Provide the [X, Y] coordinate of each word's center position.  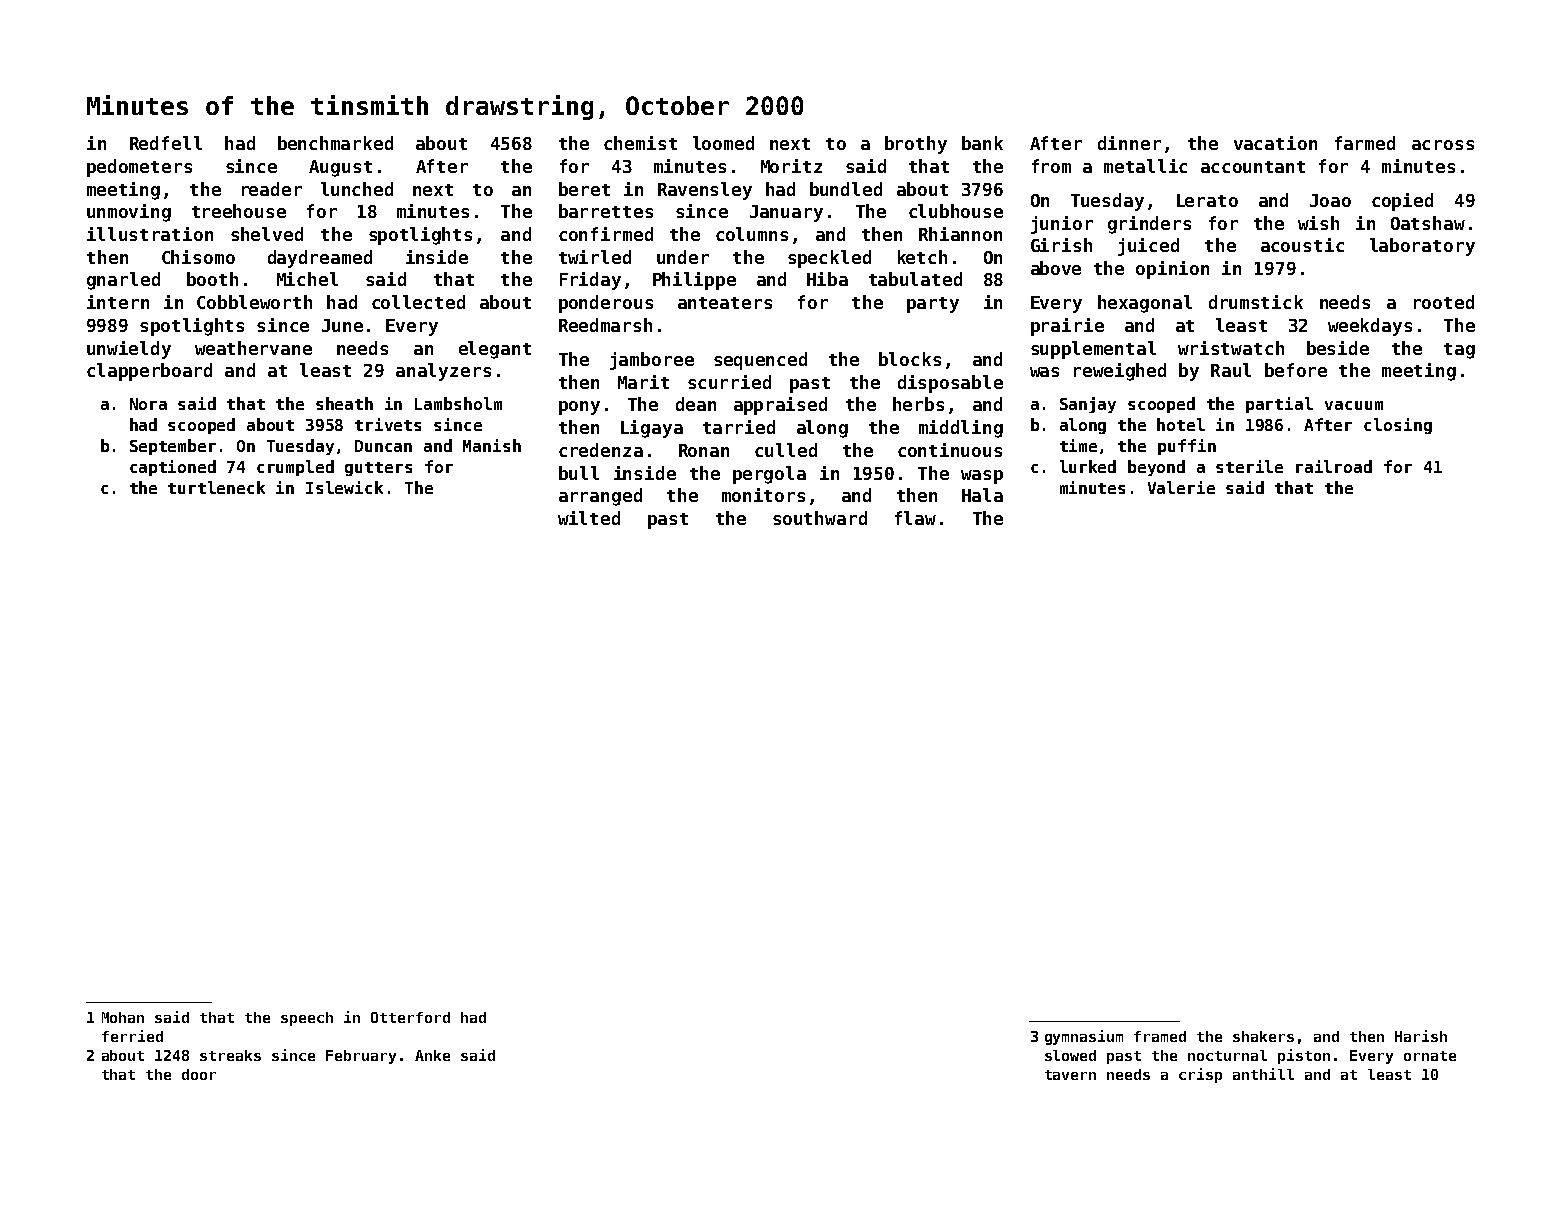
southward [820, 518]
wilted [589, 518]
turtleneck [216, 487]
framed [1160, 1036]
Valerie [1181, 487]
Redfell [166, 143]
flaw [915, 518]
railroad [1334, 466]
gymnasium [1084, 1037]
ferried [132, 1036]
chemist [640, 143]
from [1051, 166]
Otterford [410, 1017]
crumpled [295, 468]
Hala [982, 495]
